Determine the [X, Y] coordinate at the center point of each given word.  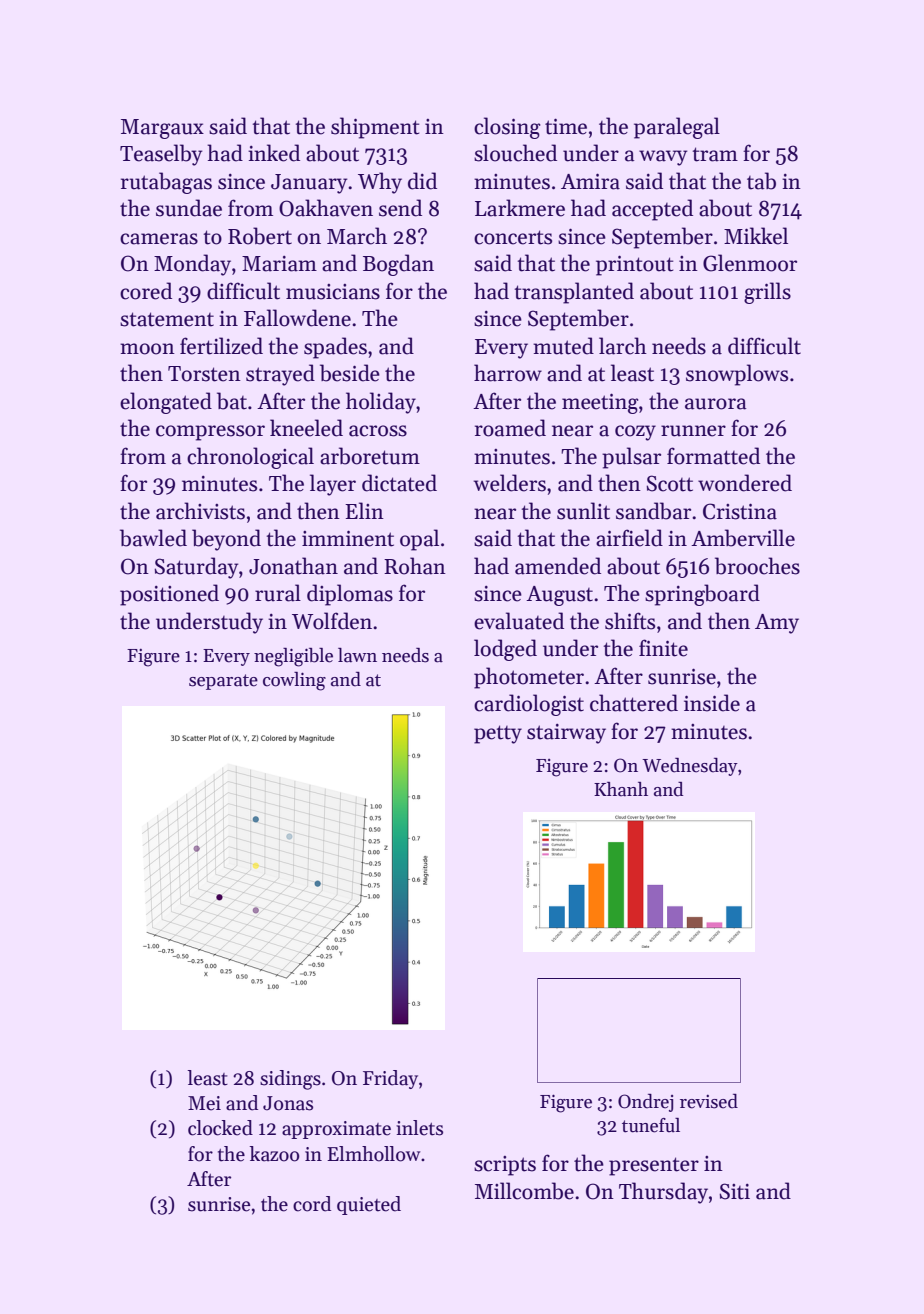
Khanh [621, 789]
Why [380, 183]
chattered [634, 703]
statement [167, 319]
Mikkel [756, 236]
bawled [153, 538]
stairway [566, 734]
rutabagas [166, 183]
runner [693, 431]
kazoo [275, 1154]
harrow [508, 373]
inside [712, 703]
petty [498, 734]
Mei [204, 1103]
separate [223, 682]
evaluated [519, 621]
